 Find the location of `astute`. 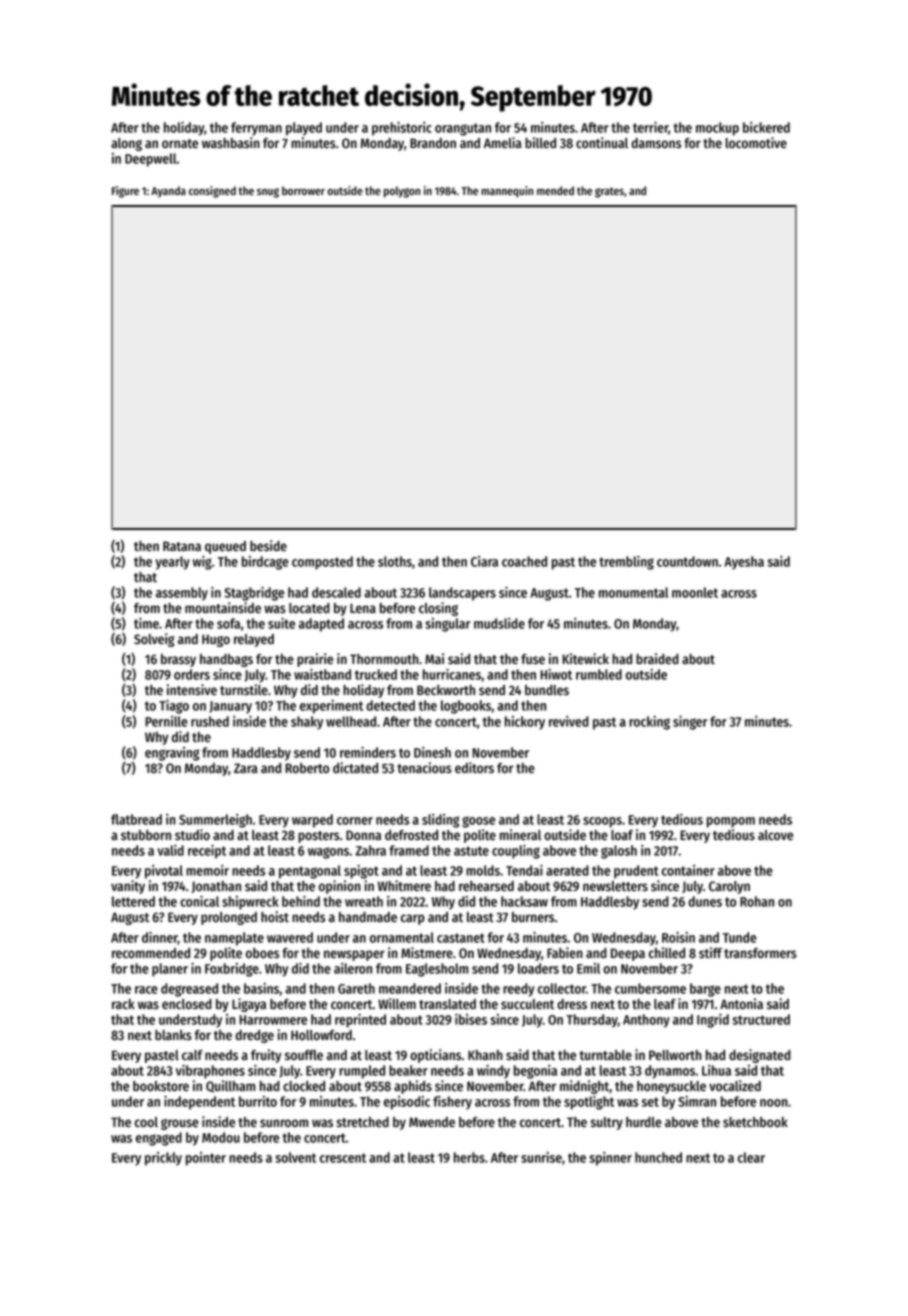

astute is located at coordinates (471, 851).
